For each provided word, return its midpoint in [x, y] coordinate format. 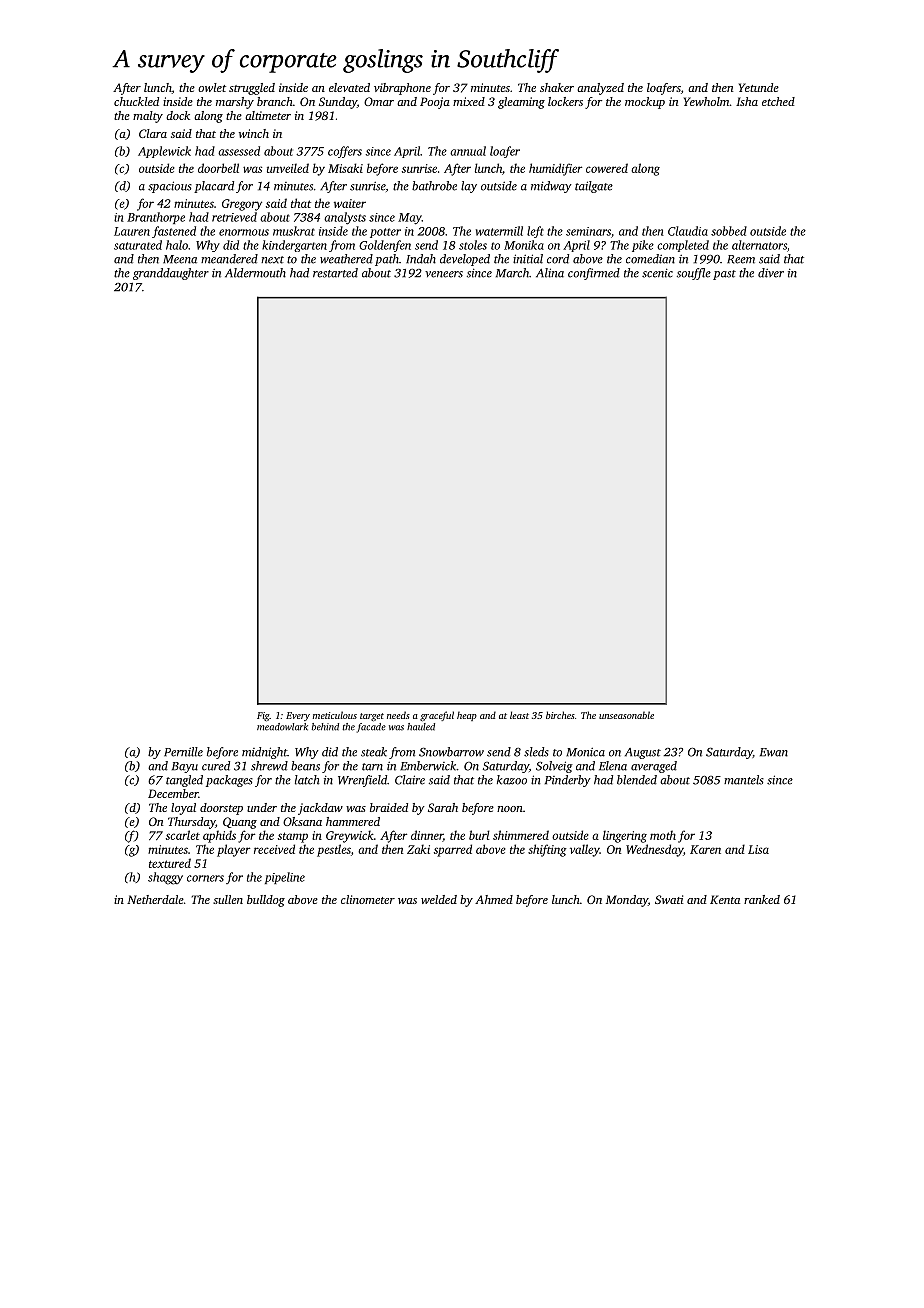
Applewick [164, 152]
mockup [645, 103]
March [512, 273]
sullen [228, 899]
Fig [263, 717]
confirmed [594, 274]
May [410, 219]
